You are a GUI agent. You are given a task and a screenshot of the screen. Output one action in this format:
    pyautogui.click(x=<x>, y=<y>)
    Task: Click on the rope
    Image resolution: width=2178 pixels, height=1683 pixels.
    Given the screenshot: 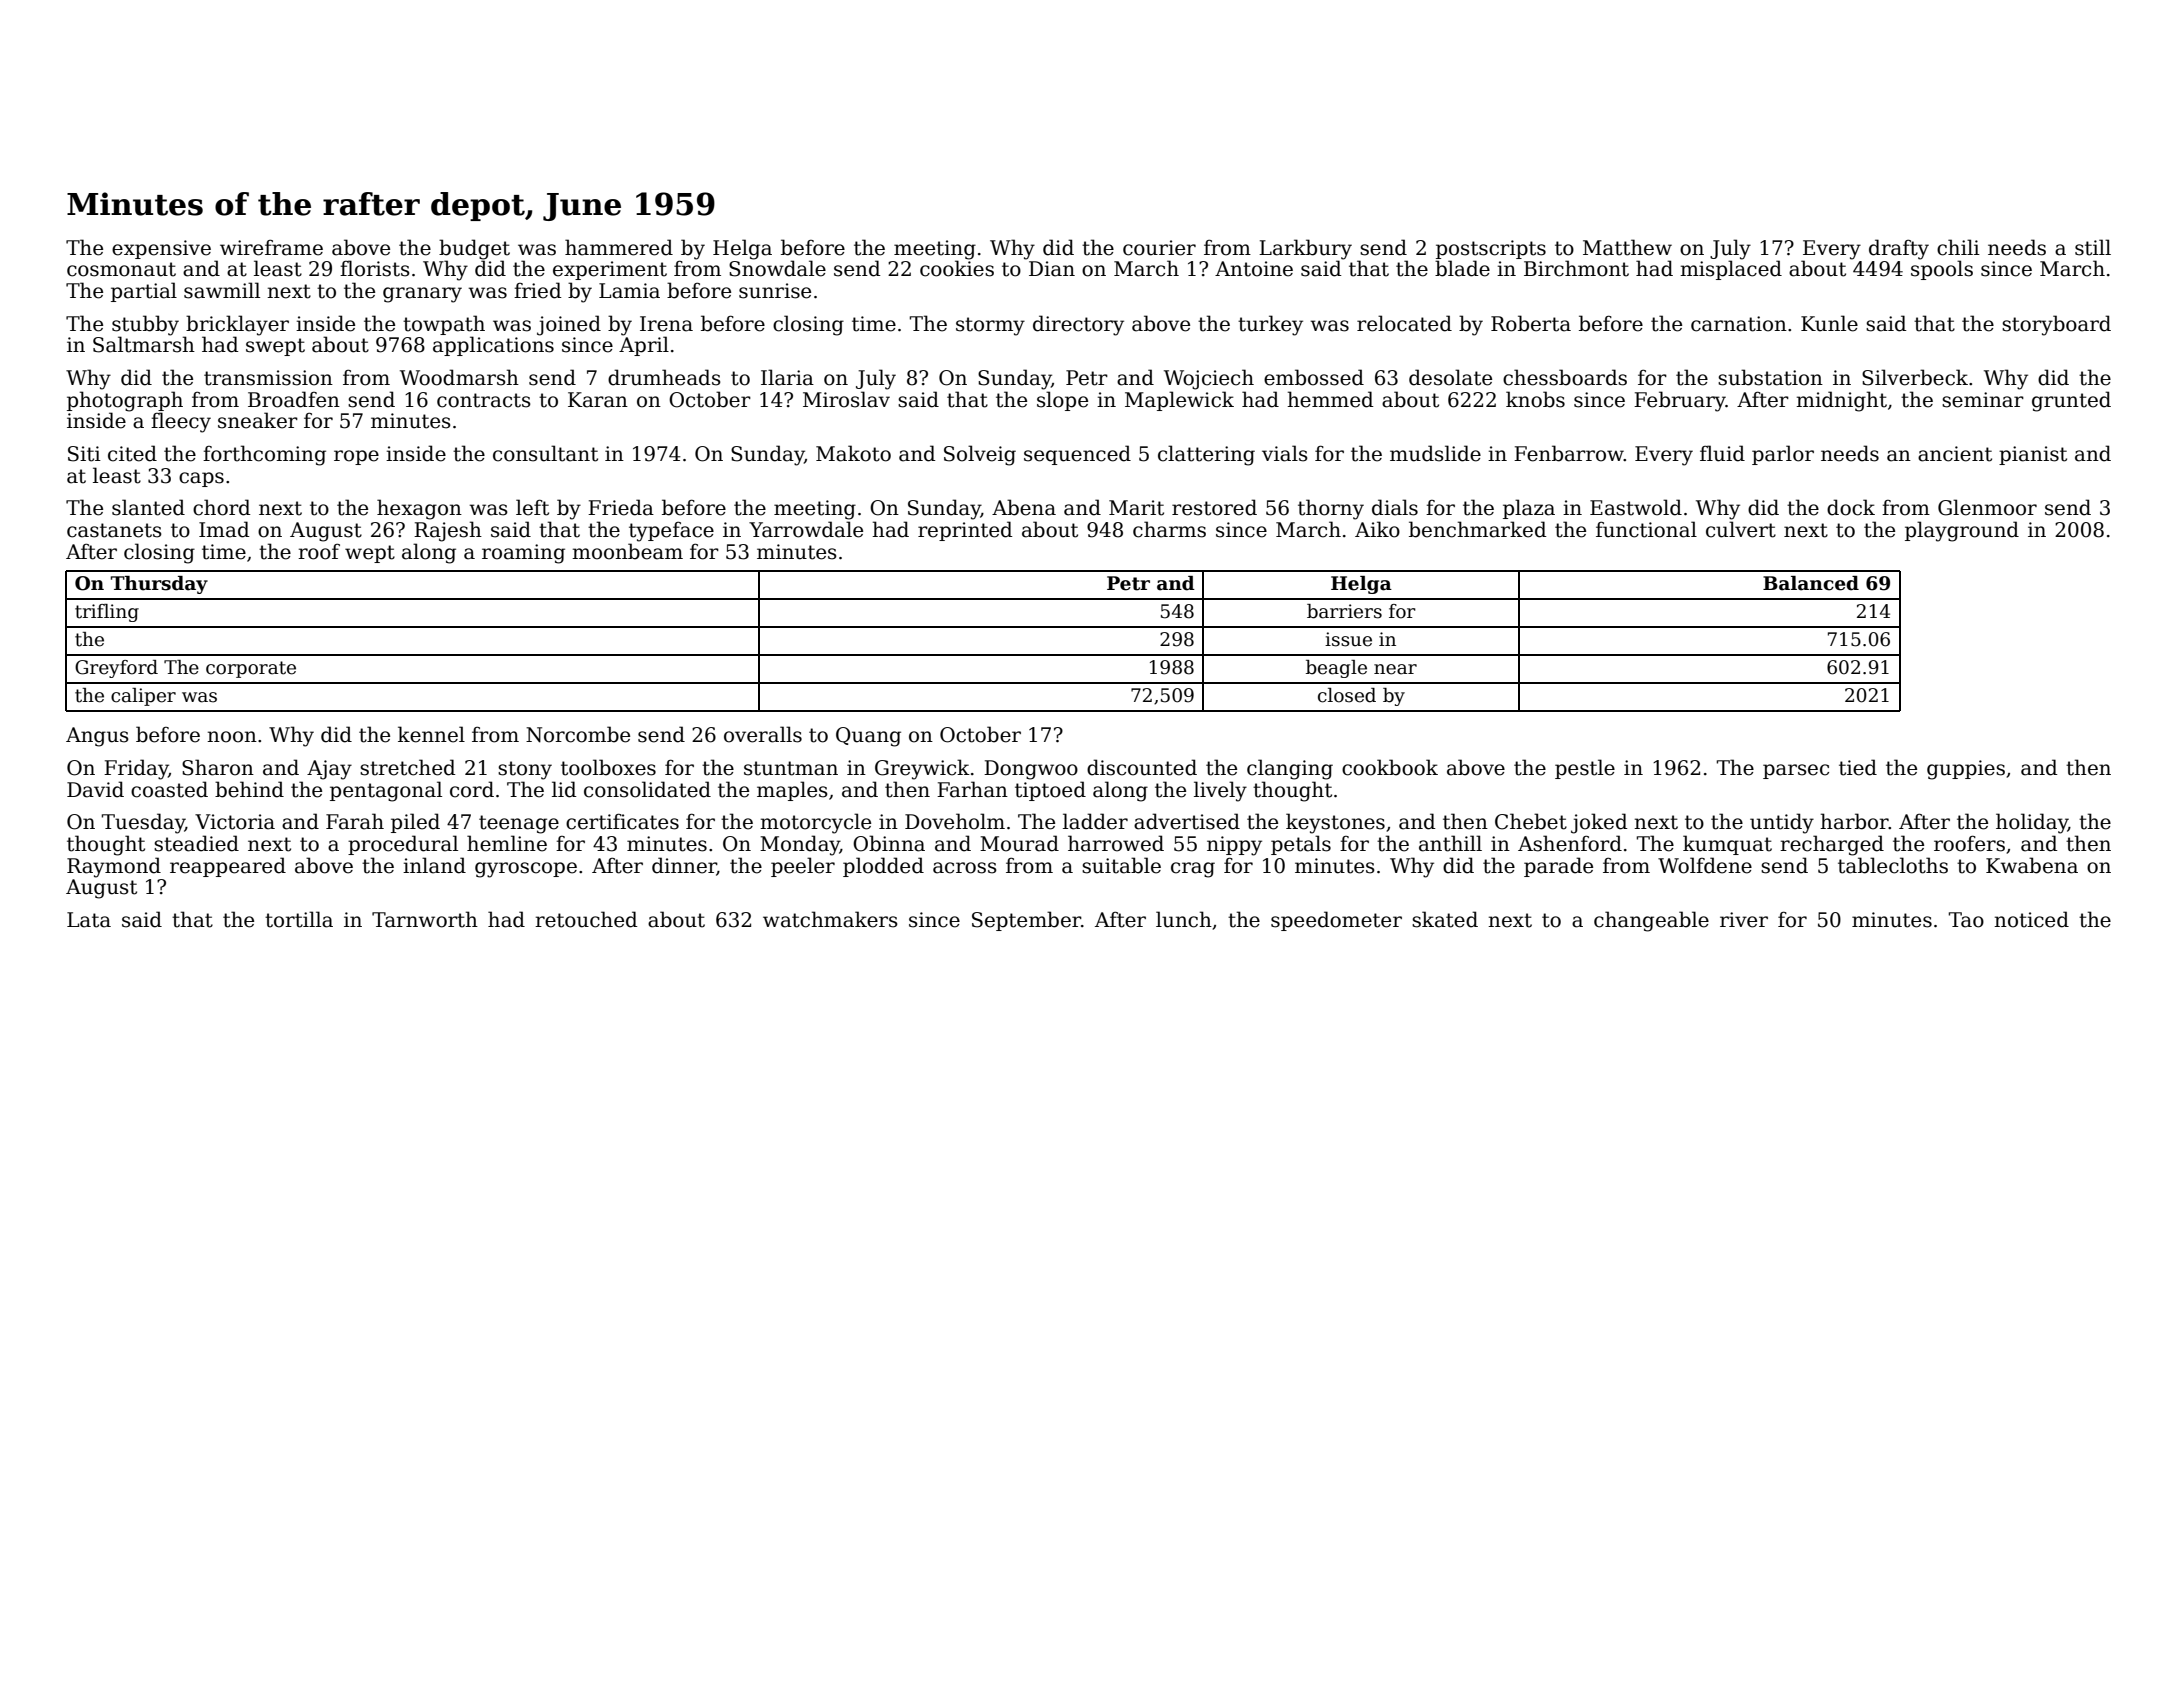 What is the action you would take?
    pyautogui.click(x=356, y=457)
